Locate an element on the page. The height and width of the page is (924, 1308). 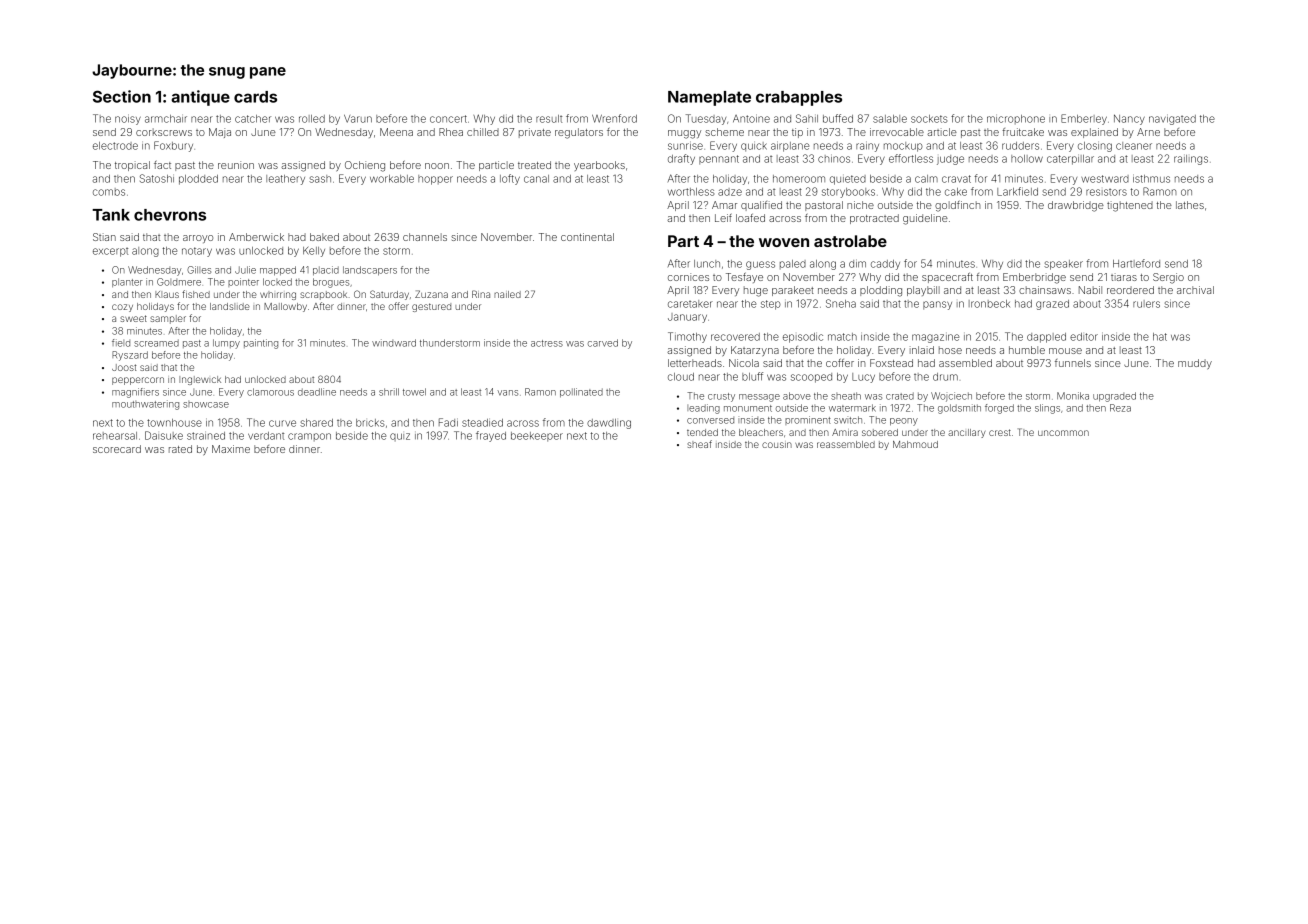
microphone is located at coordinates (1016, 119).
